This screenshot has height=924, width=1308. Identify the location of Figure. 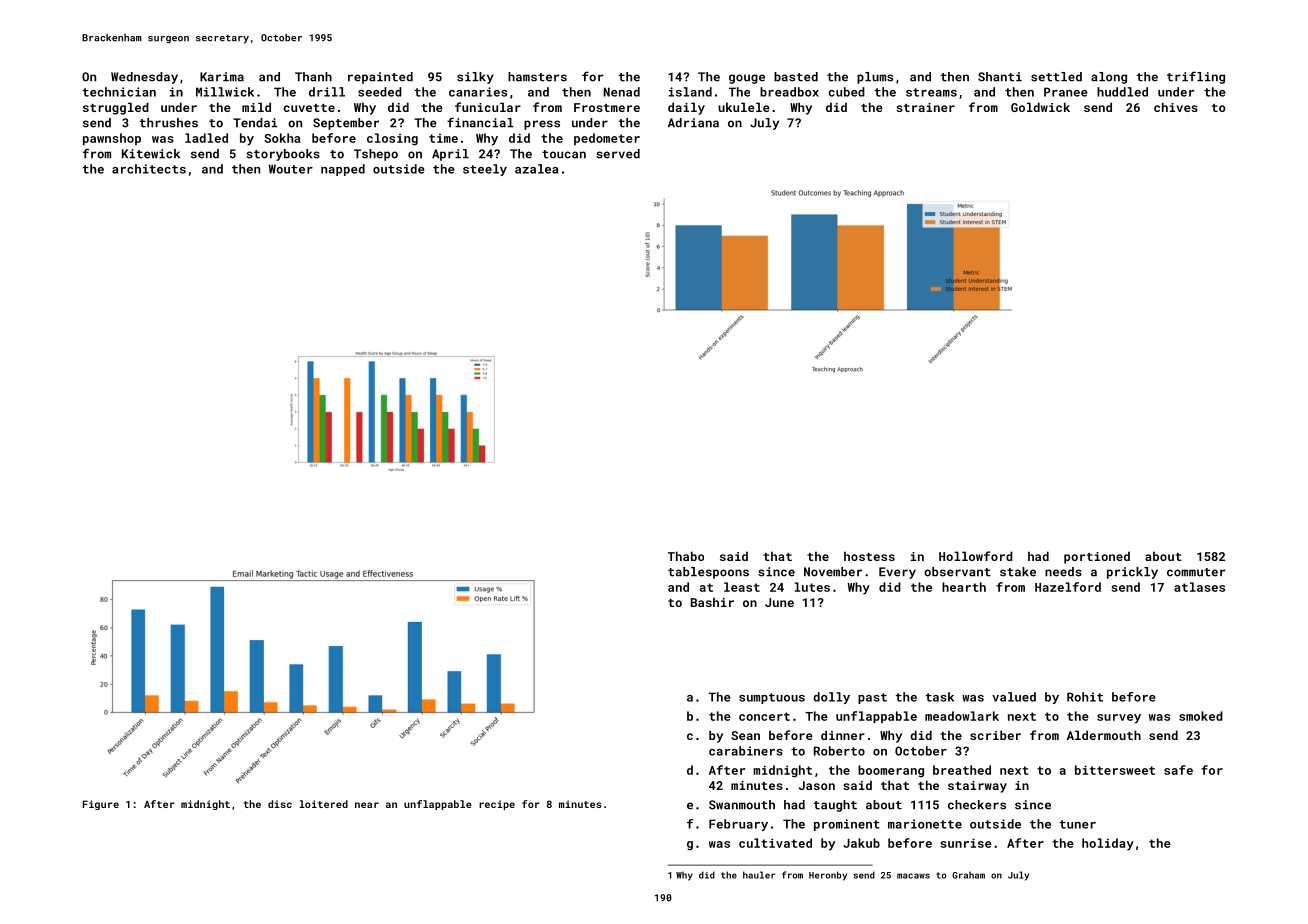
(101, 805).
